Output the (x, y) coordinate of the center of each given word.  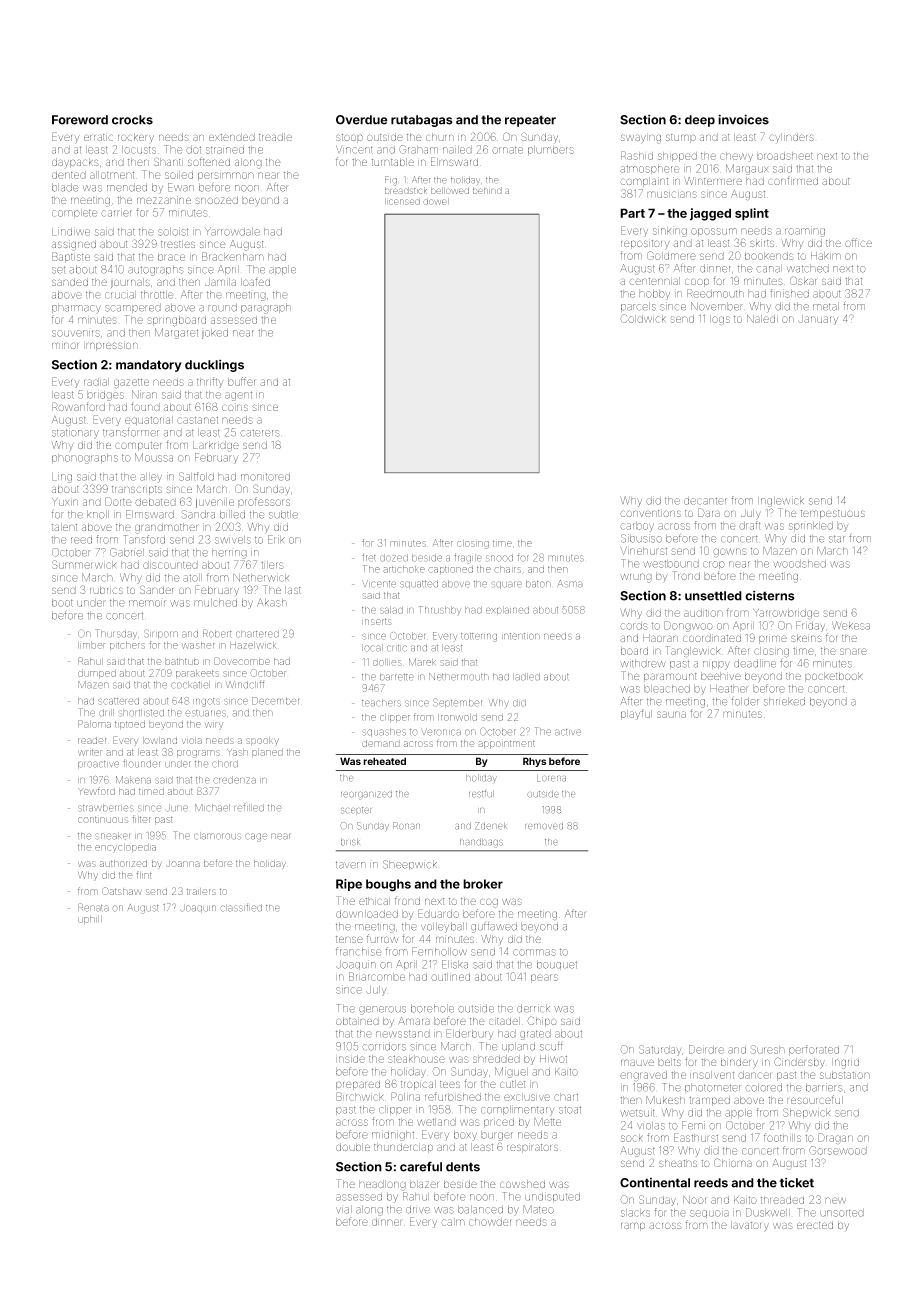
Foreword (80, 120)
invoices (743, 119)
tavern (351, 865)
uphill (90, 920)
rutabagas (422, 121)
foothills (782, 1137)
